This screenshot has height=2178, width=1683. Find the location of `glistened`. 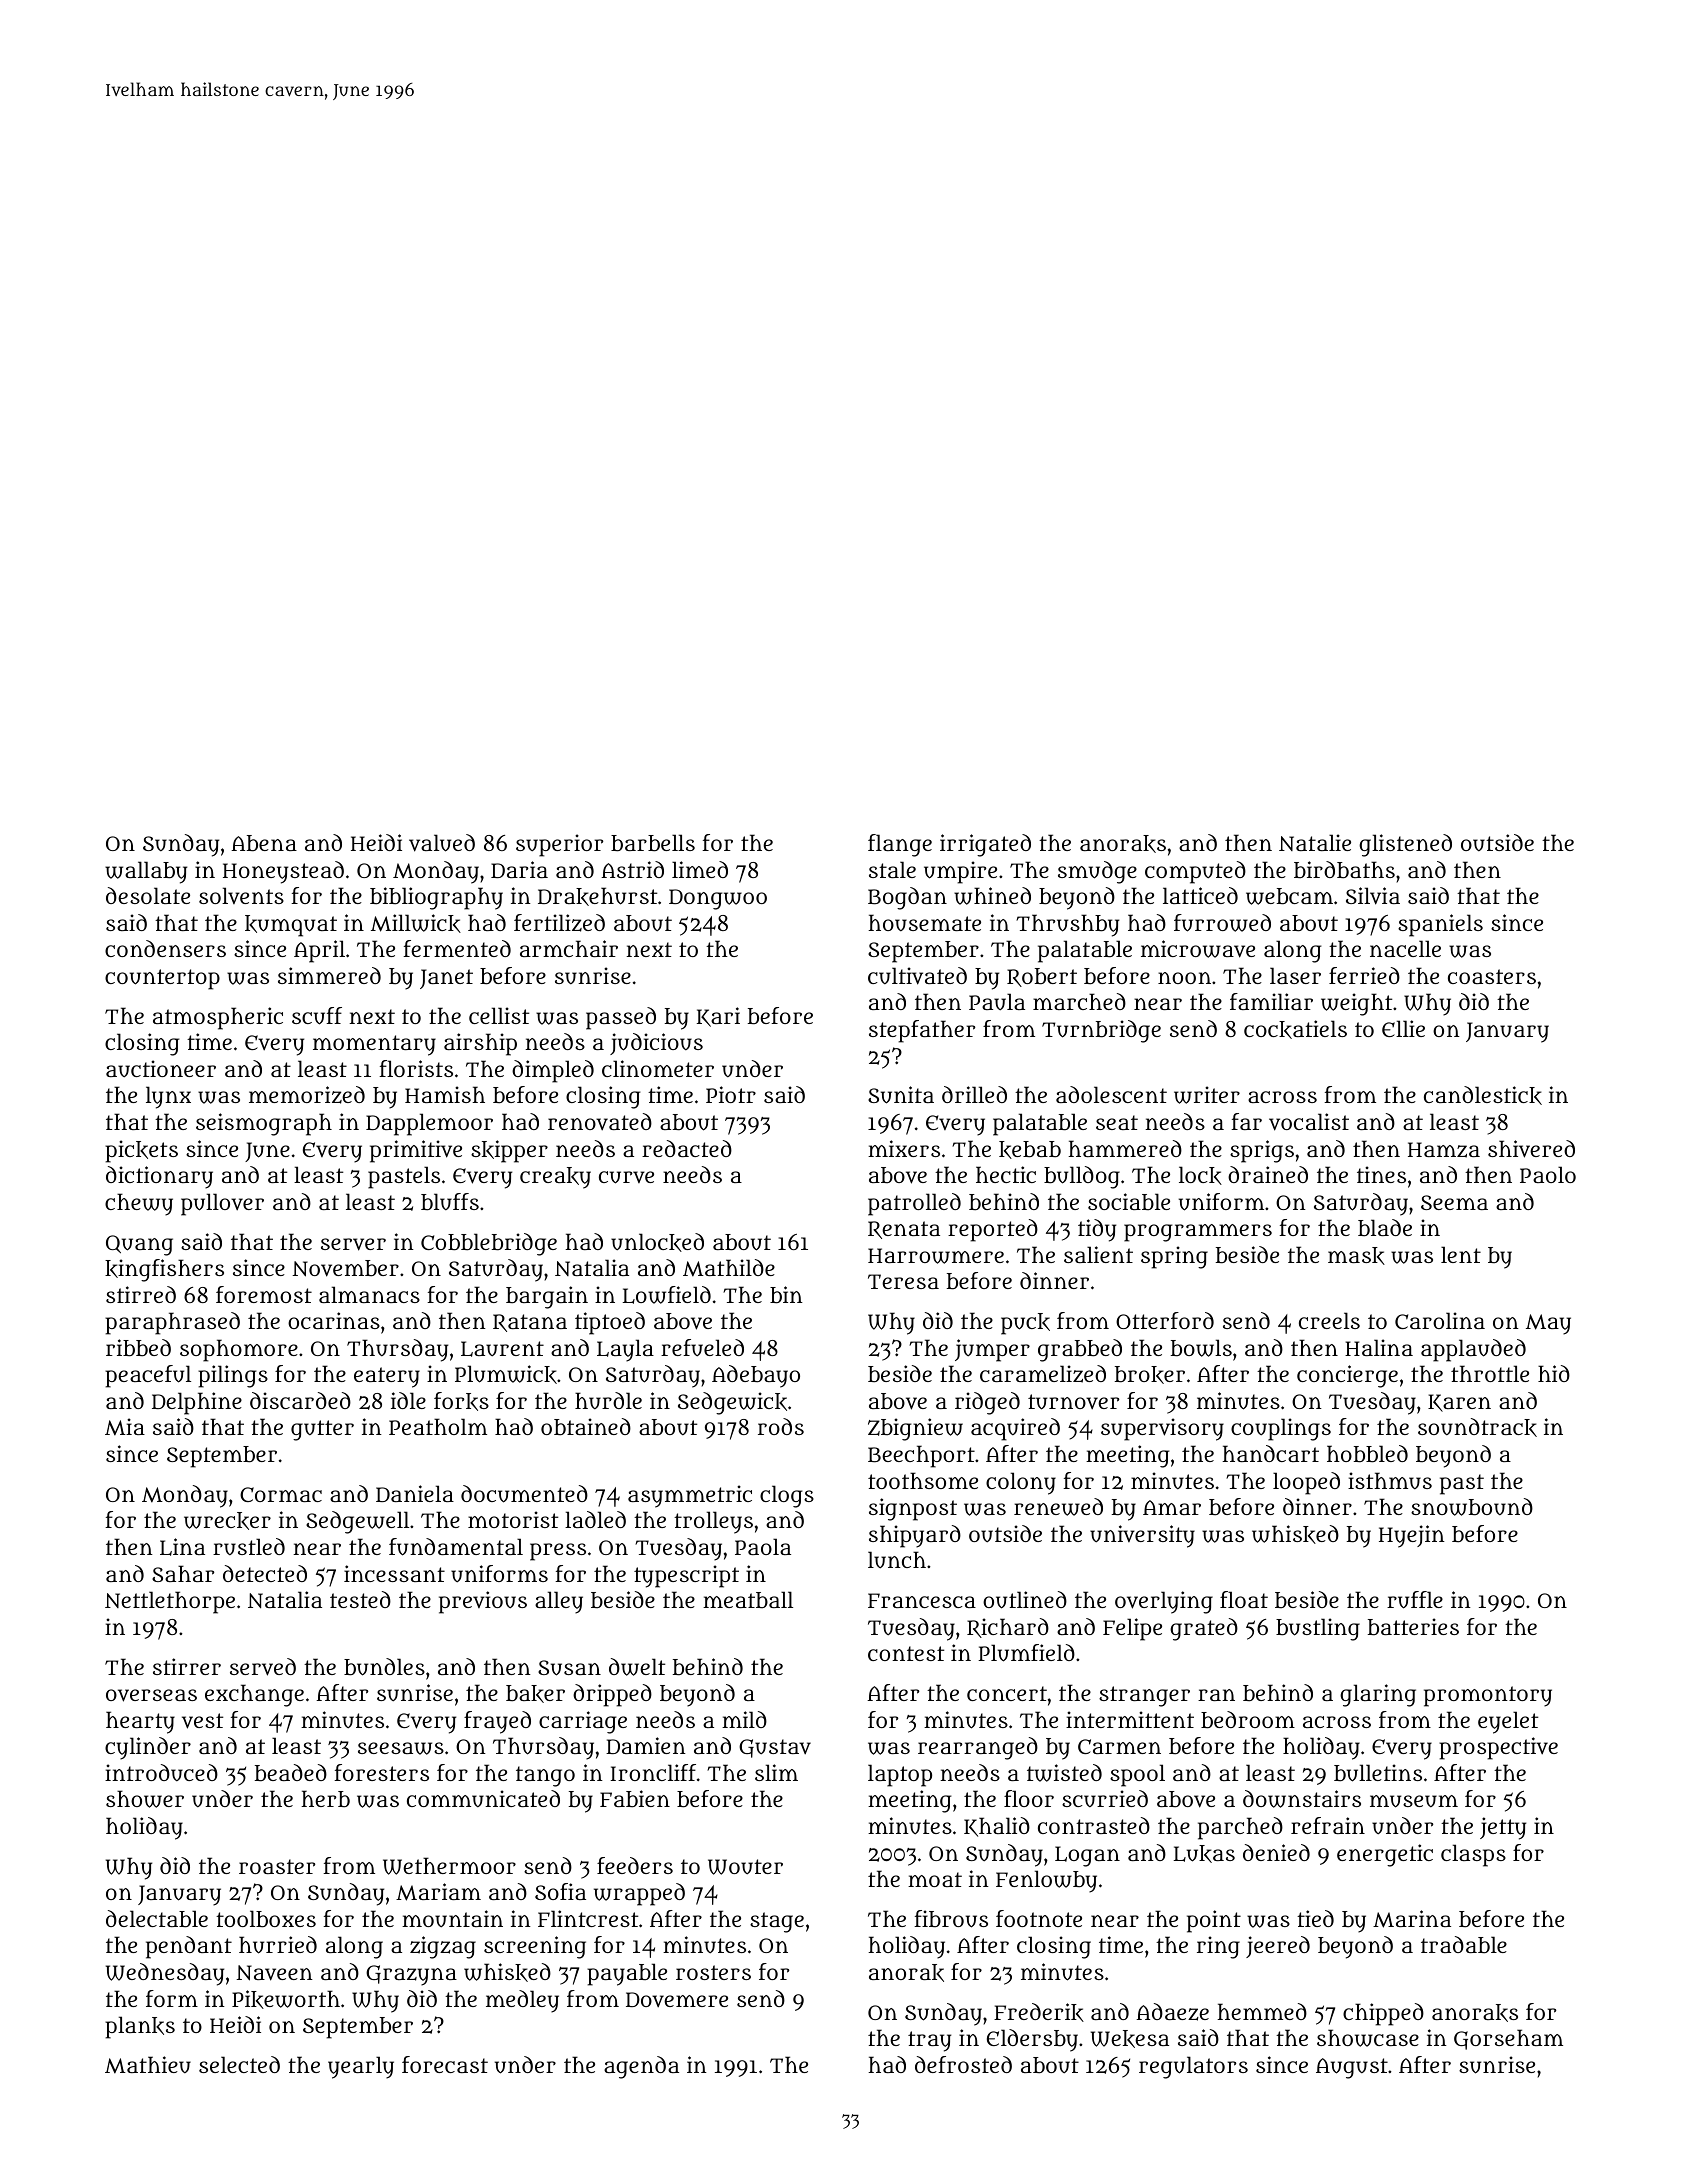

glistened is located at coordinates (1405, 845).
